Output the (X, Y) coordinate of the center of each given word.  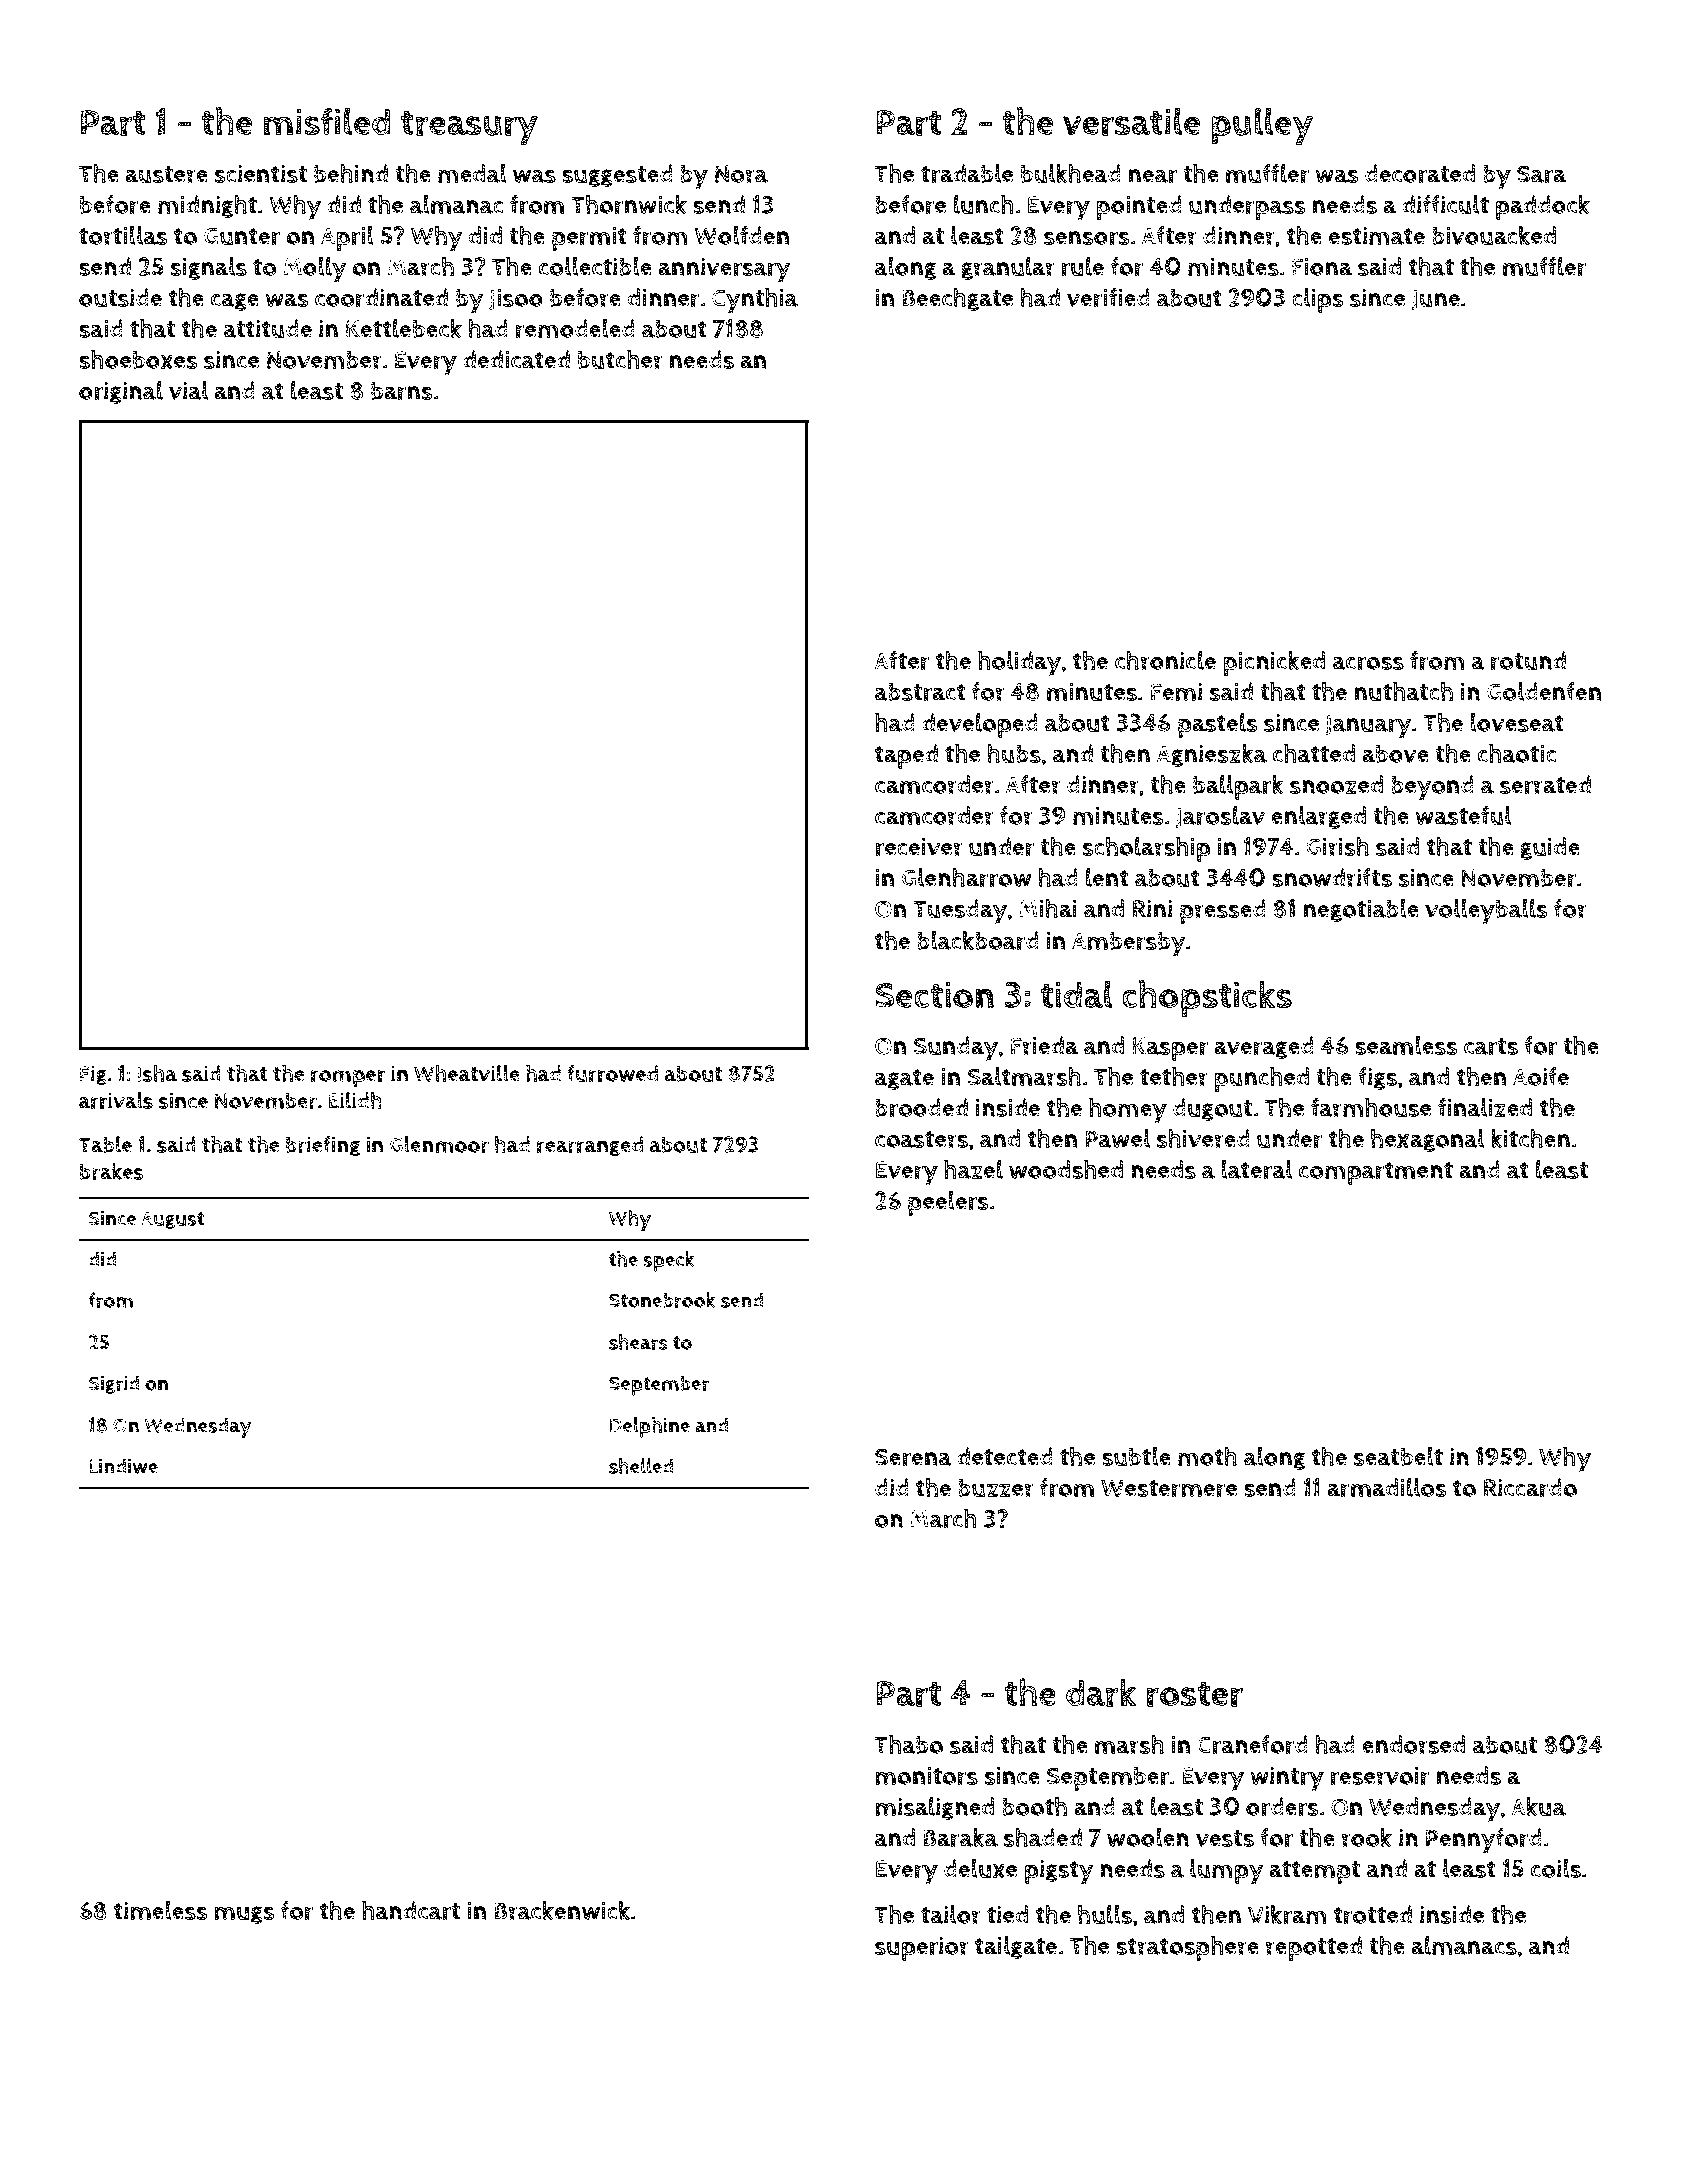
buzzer (996, 1488)
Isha (157, 1073)
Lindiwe (123, 1466)
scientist (261, 173)
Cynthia (755, 300)
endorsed (1413, 1745)
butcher (620, 359)
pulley (1262, 126)
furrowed (612, 1073)
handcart (411, 1910)
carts (1491, 1047)
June (1436, 299)
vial (188, 390)
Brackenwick (562, 1911)
